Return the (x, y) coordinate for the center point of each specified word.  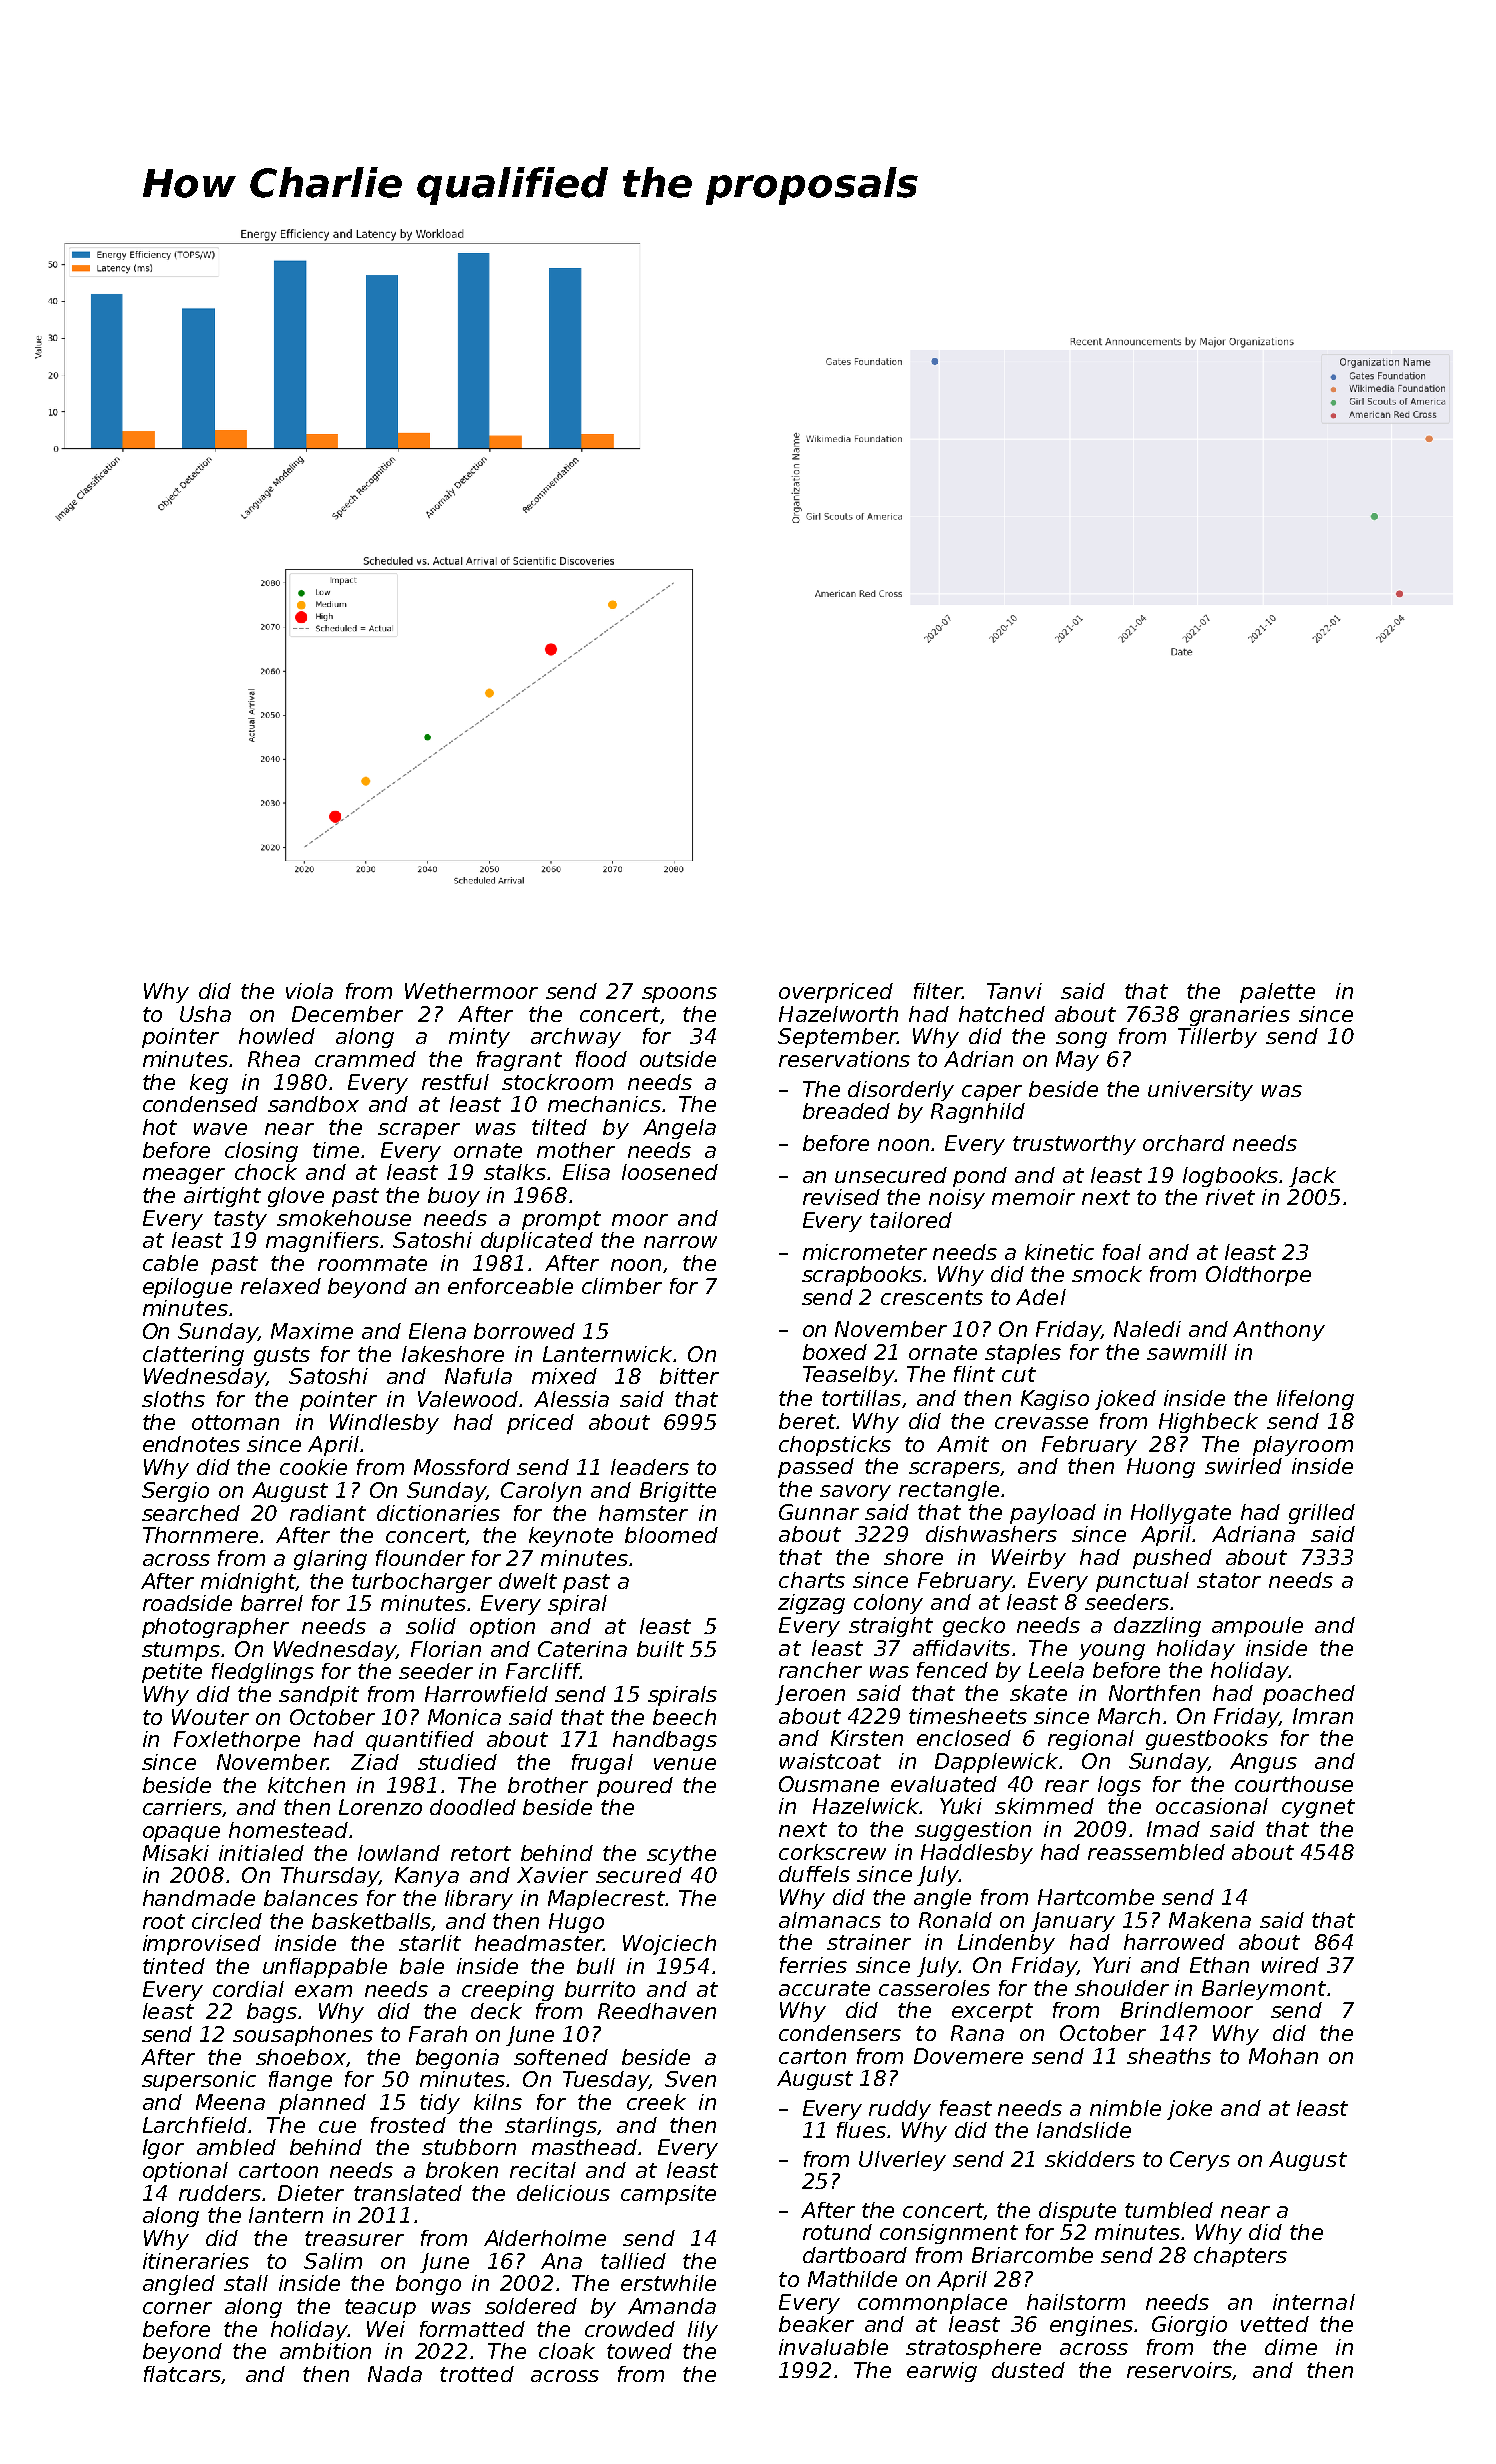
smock (1107, 1274)
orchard (1184, 1143)
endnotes (191, 1444)
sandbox (313, 1104)
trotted (477, 2374)
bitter (689, 1376)
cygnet (1318, 1808)
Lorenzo (380, 1807)
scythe (681, 1855)
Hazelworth (838, 1014)
